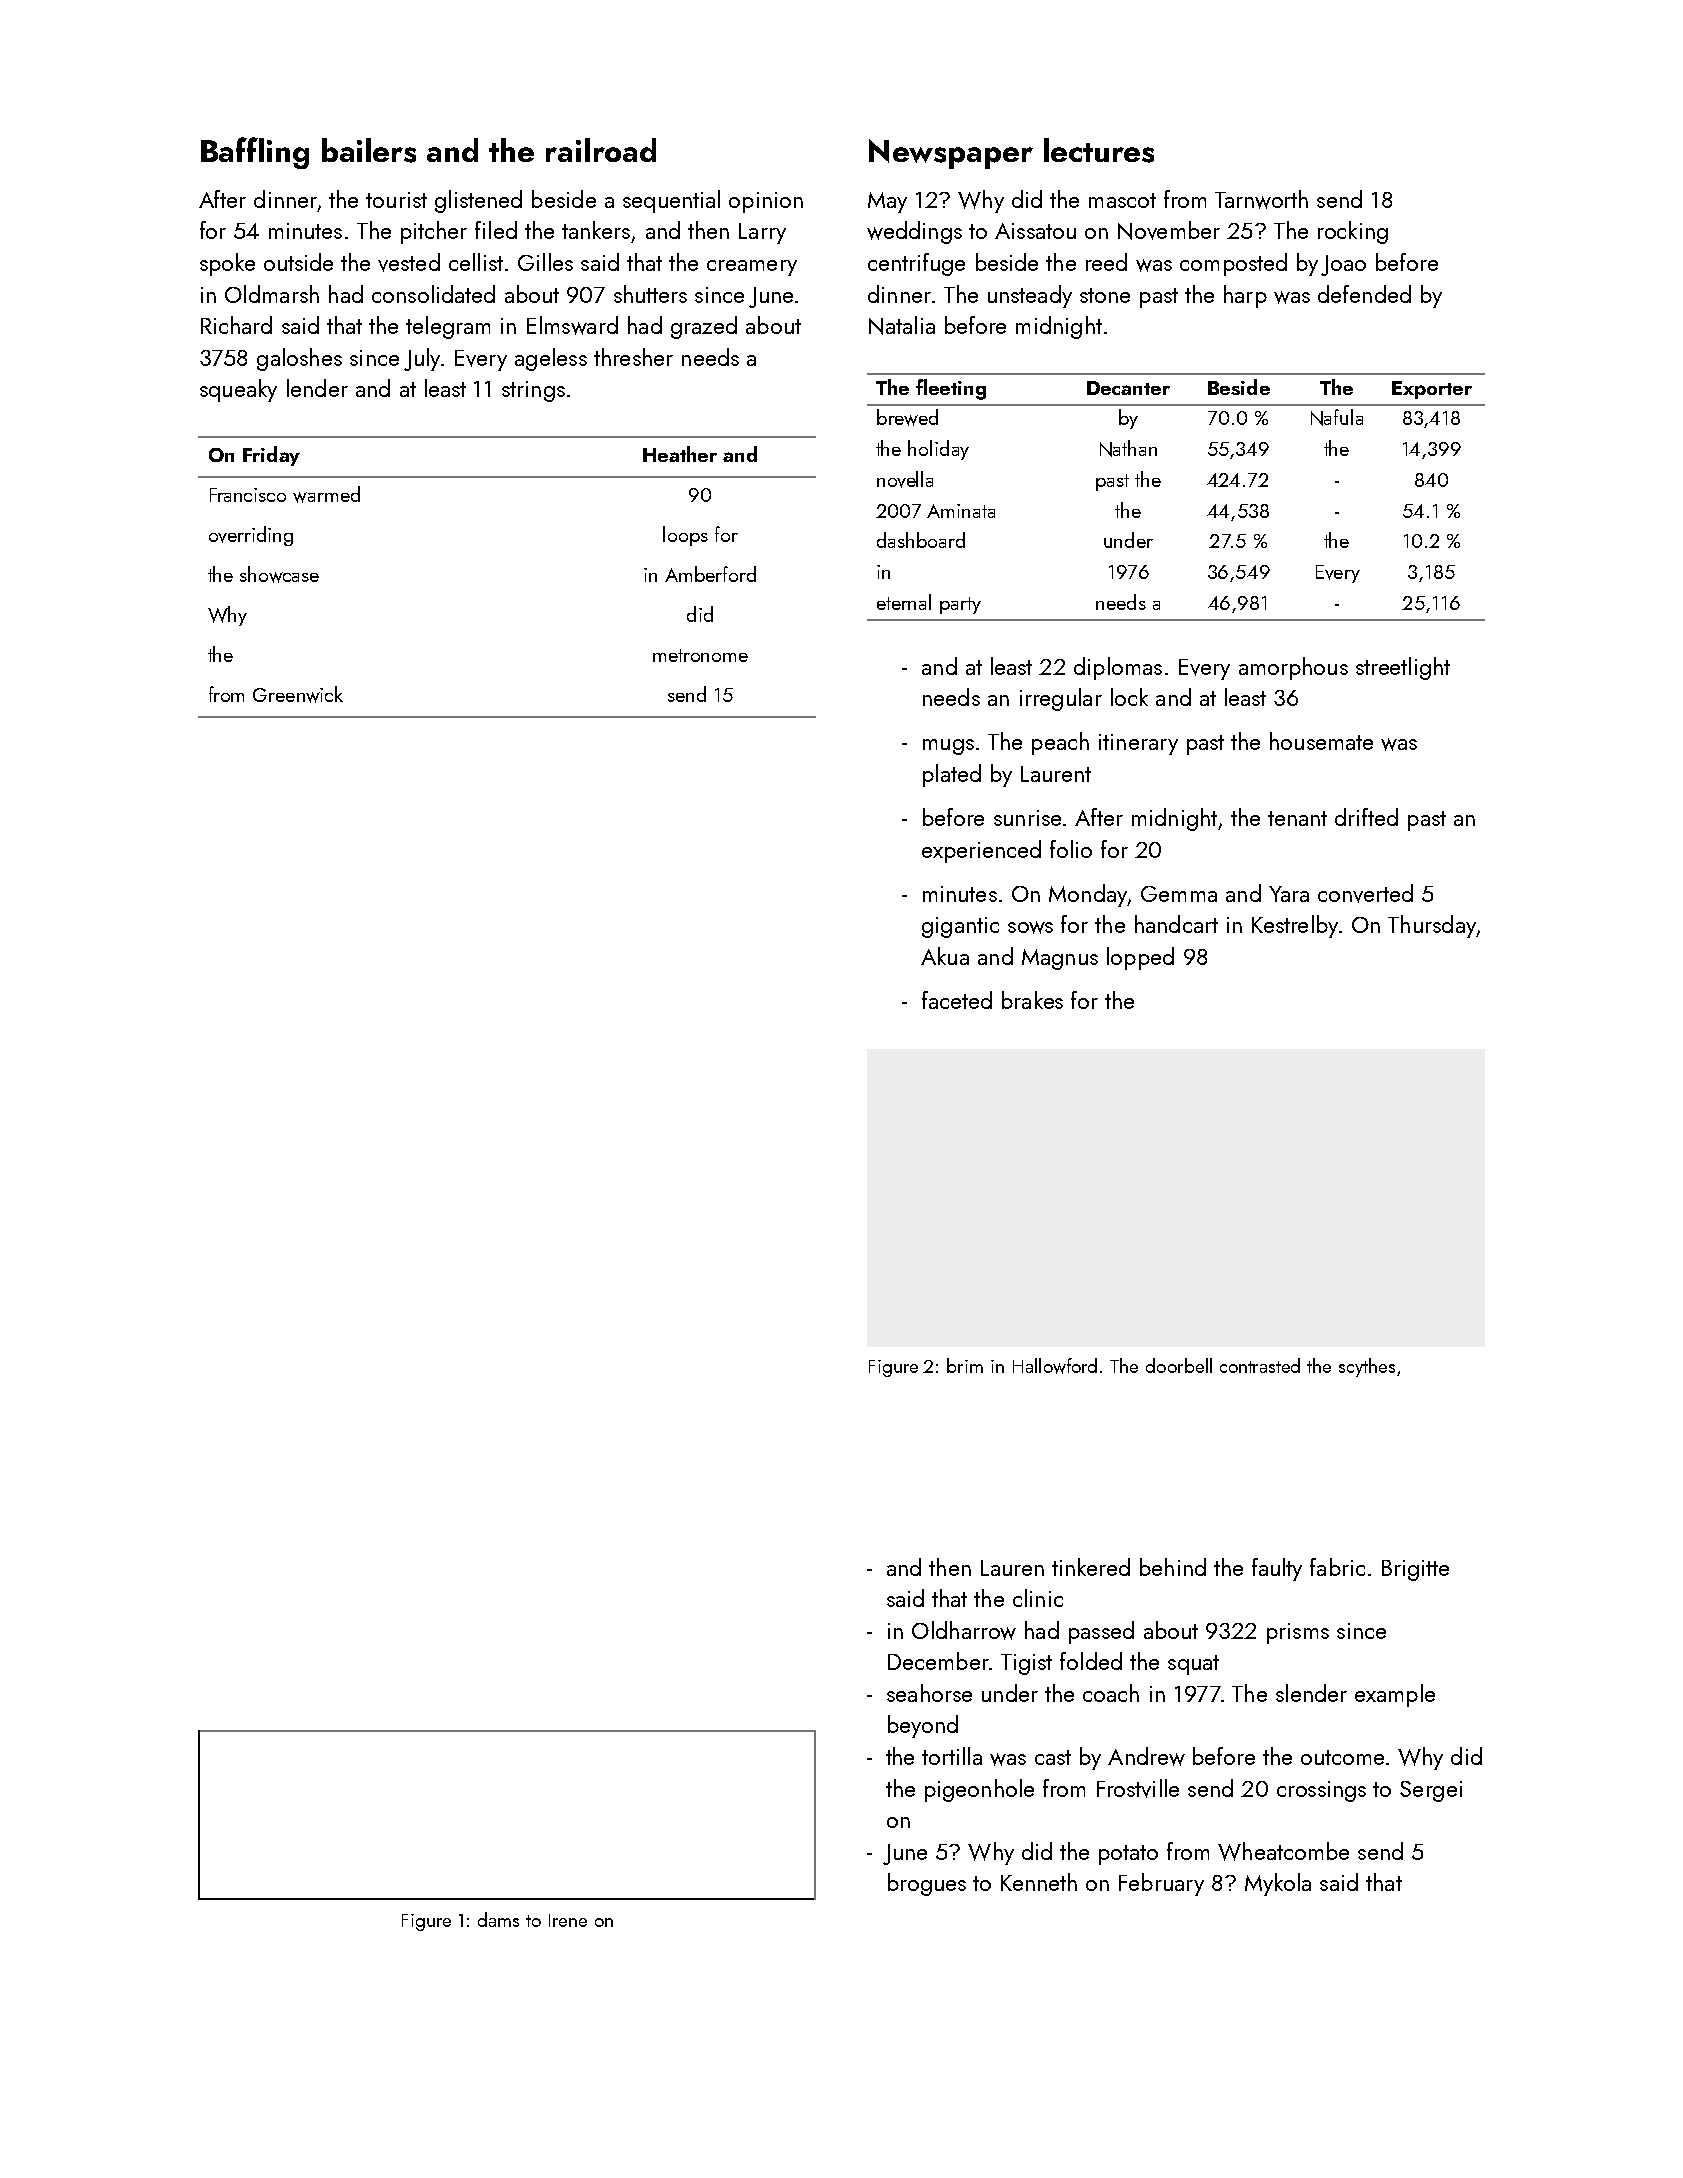 The width and height of the screenshot is (1683, 2178). I want to click on overriding, so click(251, 536).
